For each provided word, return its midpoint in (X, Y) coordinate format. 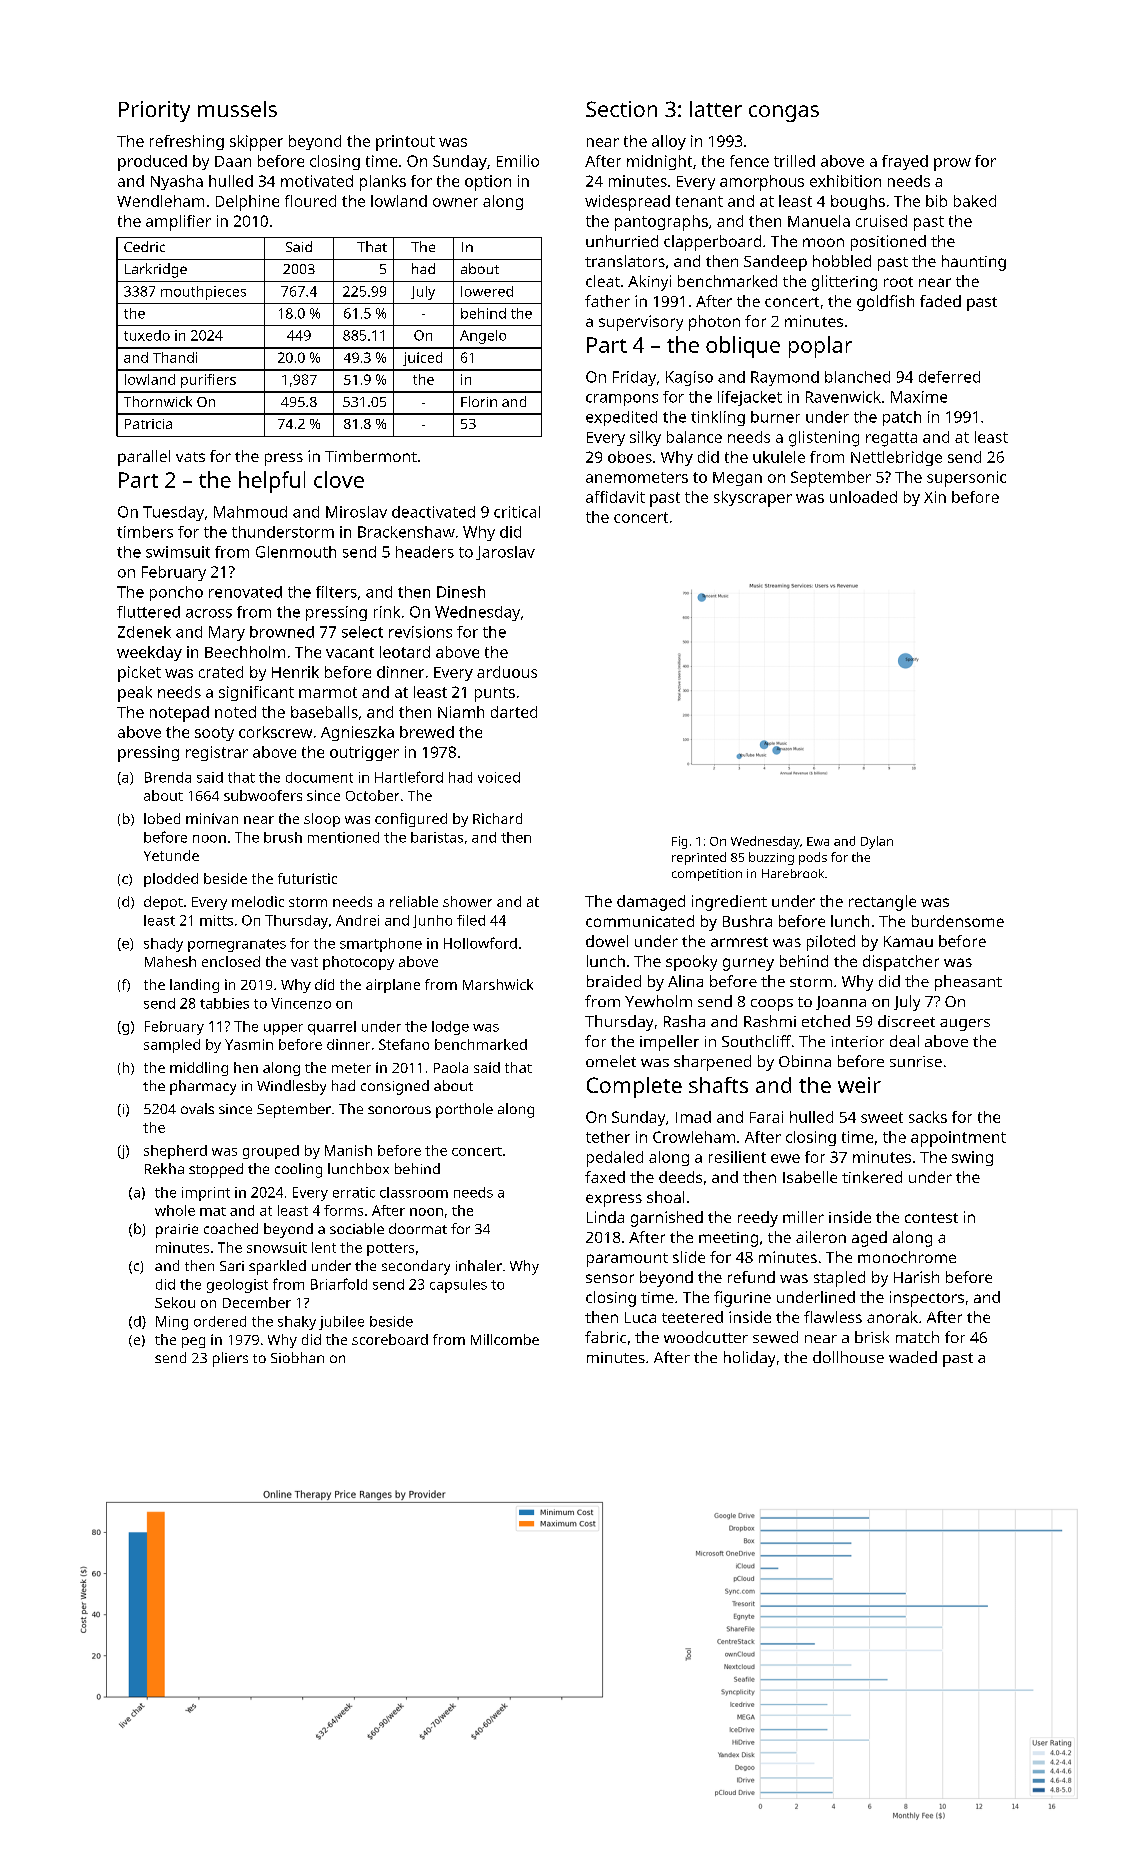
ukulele (779, 457)
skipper (256, 143)
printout (405, 143)
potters (390, 1249)
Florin (479, 401)
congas (784, 113)
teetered (692, 1317)
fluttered (148, 612)
